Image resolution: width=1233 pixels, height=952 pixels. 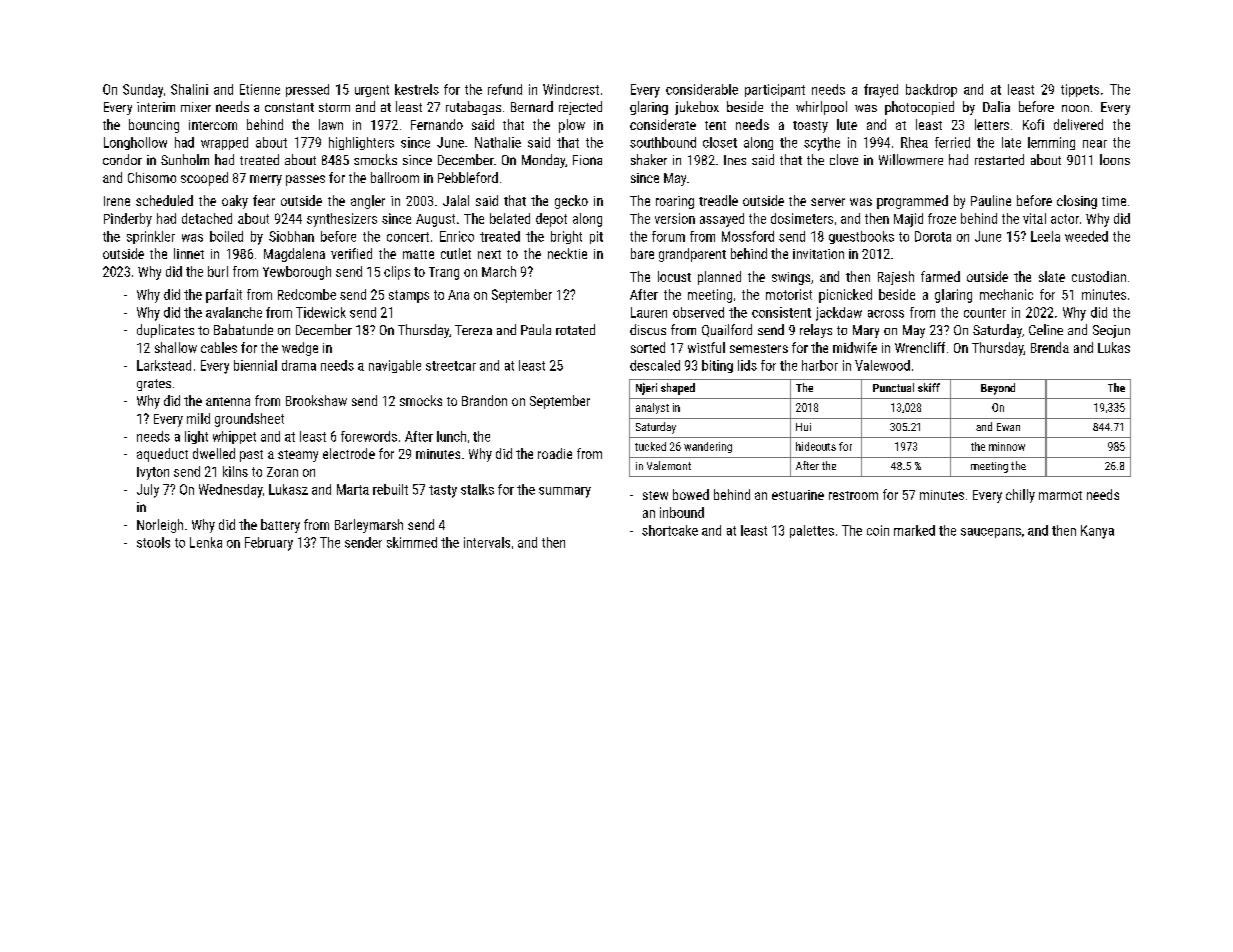 I want to click on Mossford, so click(x=748, y=236).
